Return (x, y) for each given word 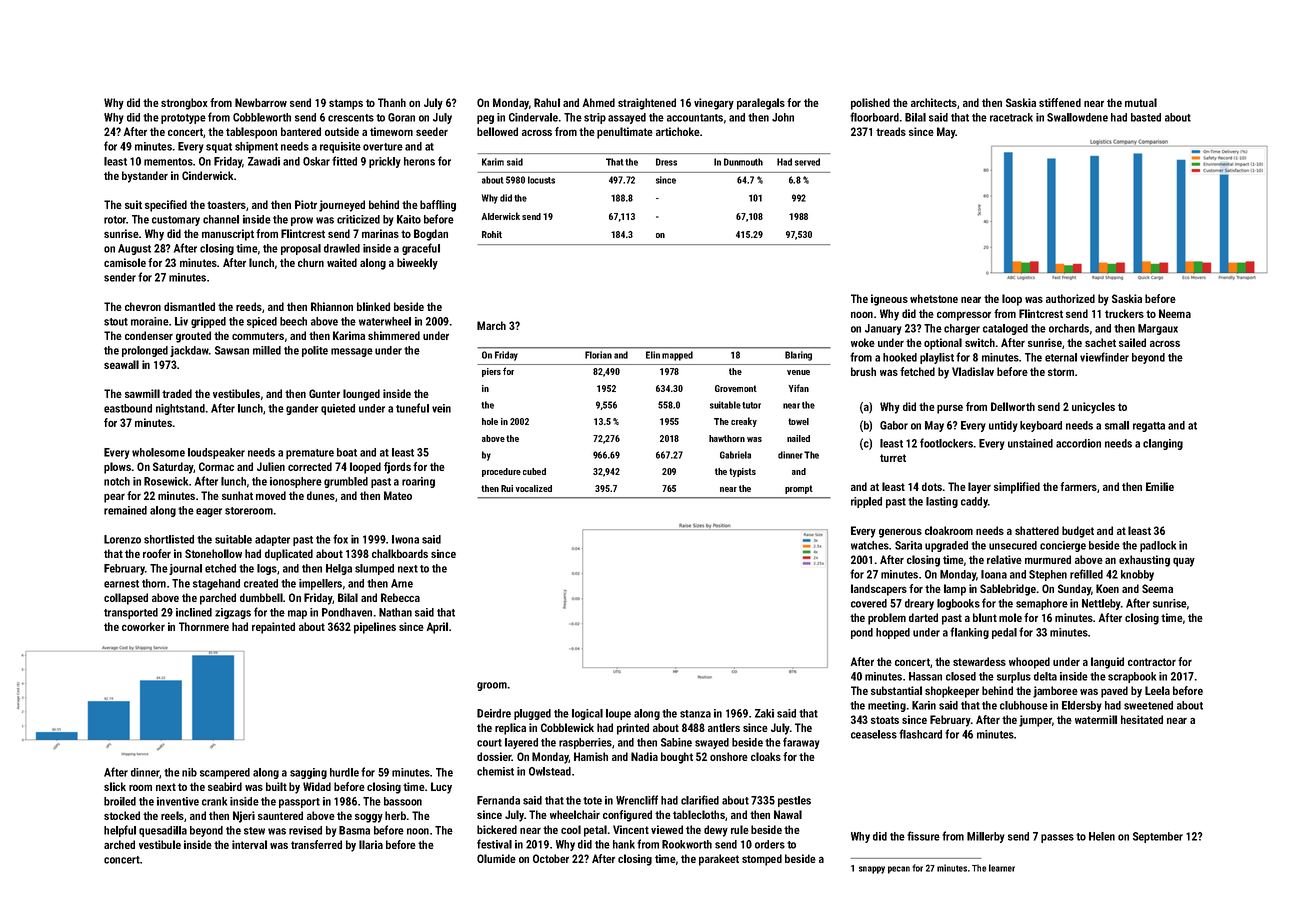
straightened (647, 104)
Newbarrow (261, 102)
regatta (1149, 427)
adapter (272, 540)
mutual (1141, 102)
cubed (534, 471)
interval (249, 844)
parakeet (719, 860)
